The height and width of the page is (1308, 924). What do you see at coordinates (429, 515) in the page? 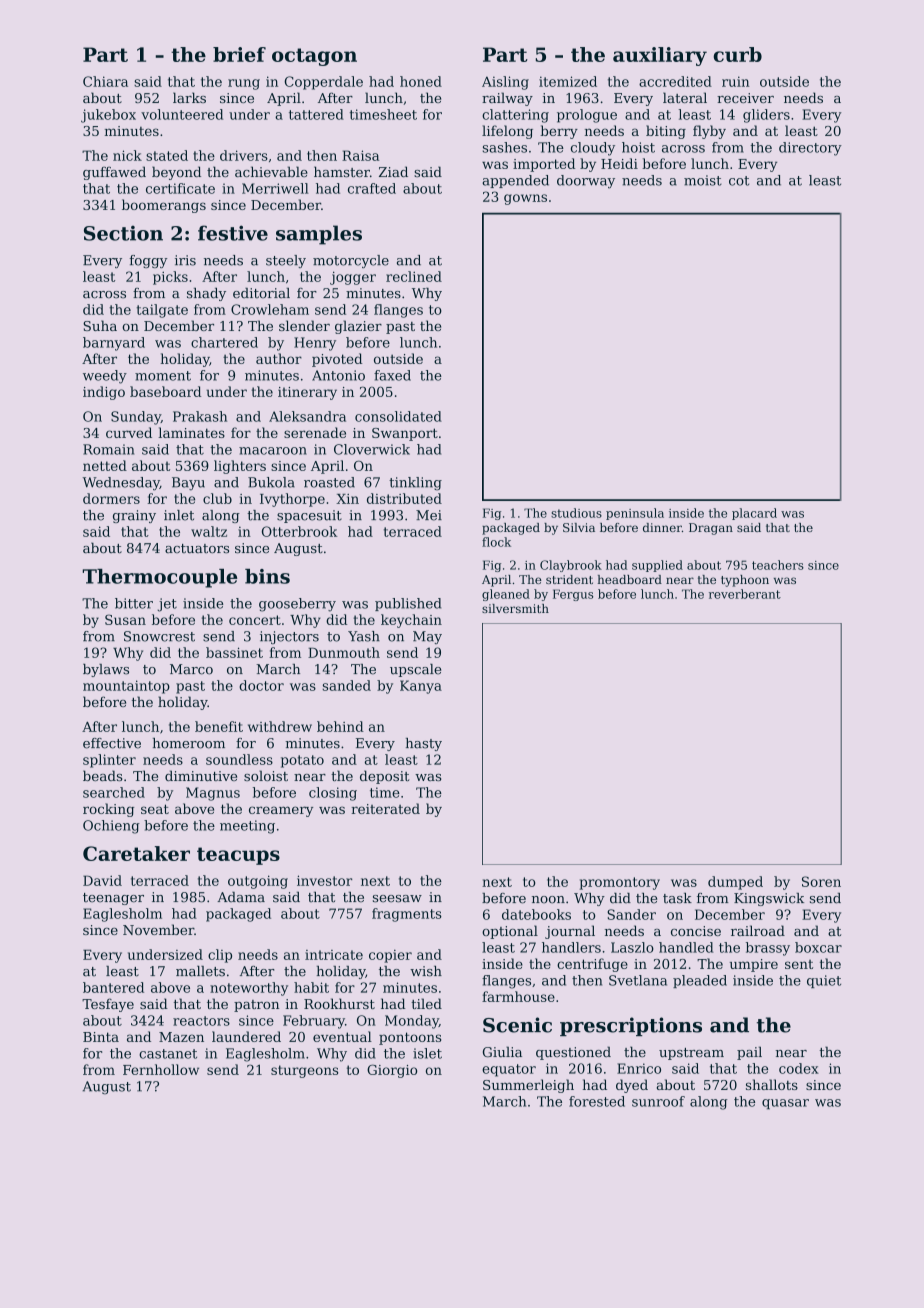
I see `Mei` at bounding box center [429, 515].
